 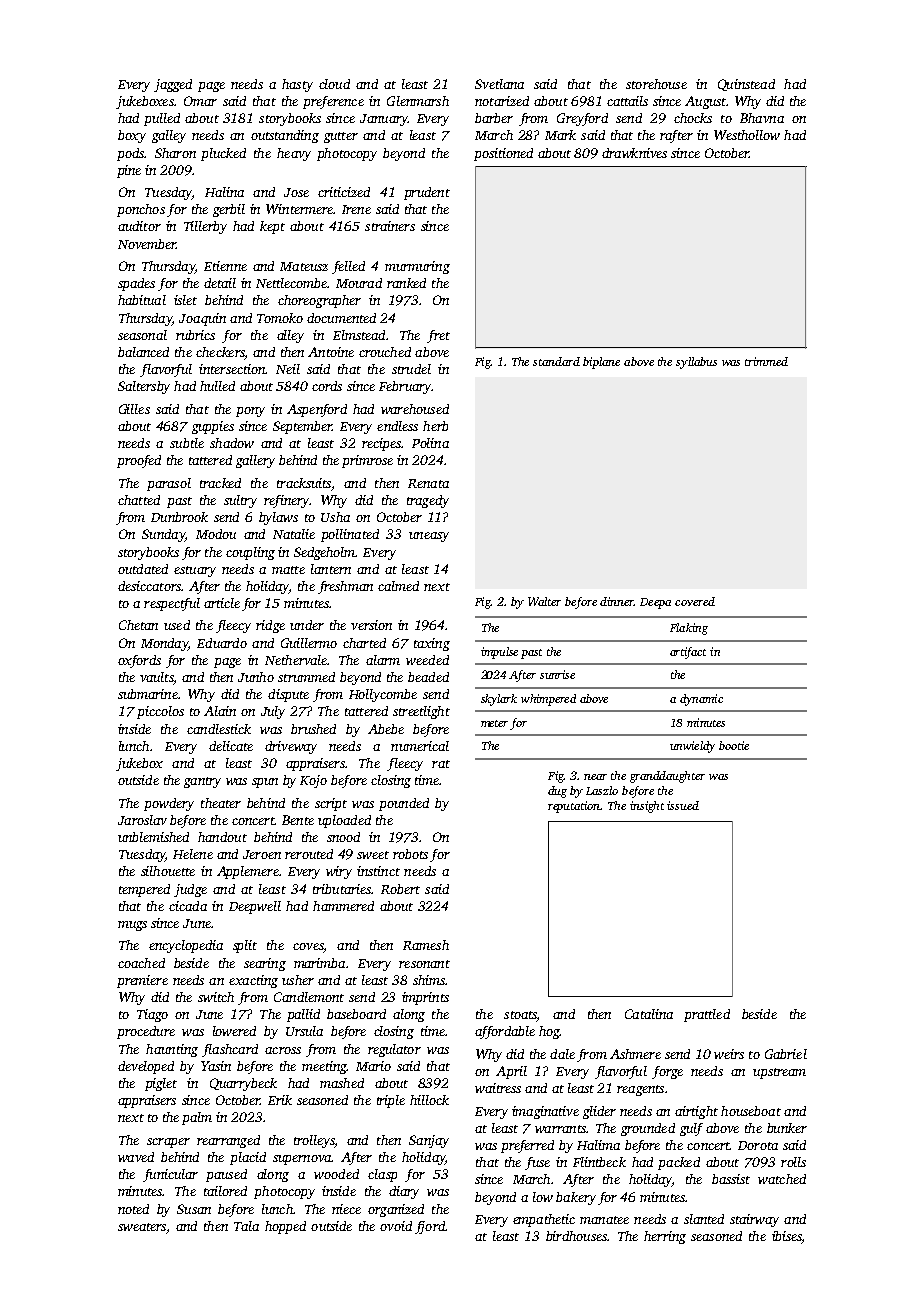 What do you see at coordinates (410, 854) in the screenshot?
I see `robots` at bounding box center [410, 854].
